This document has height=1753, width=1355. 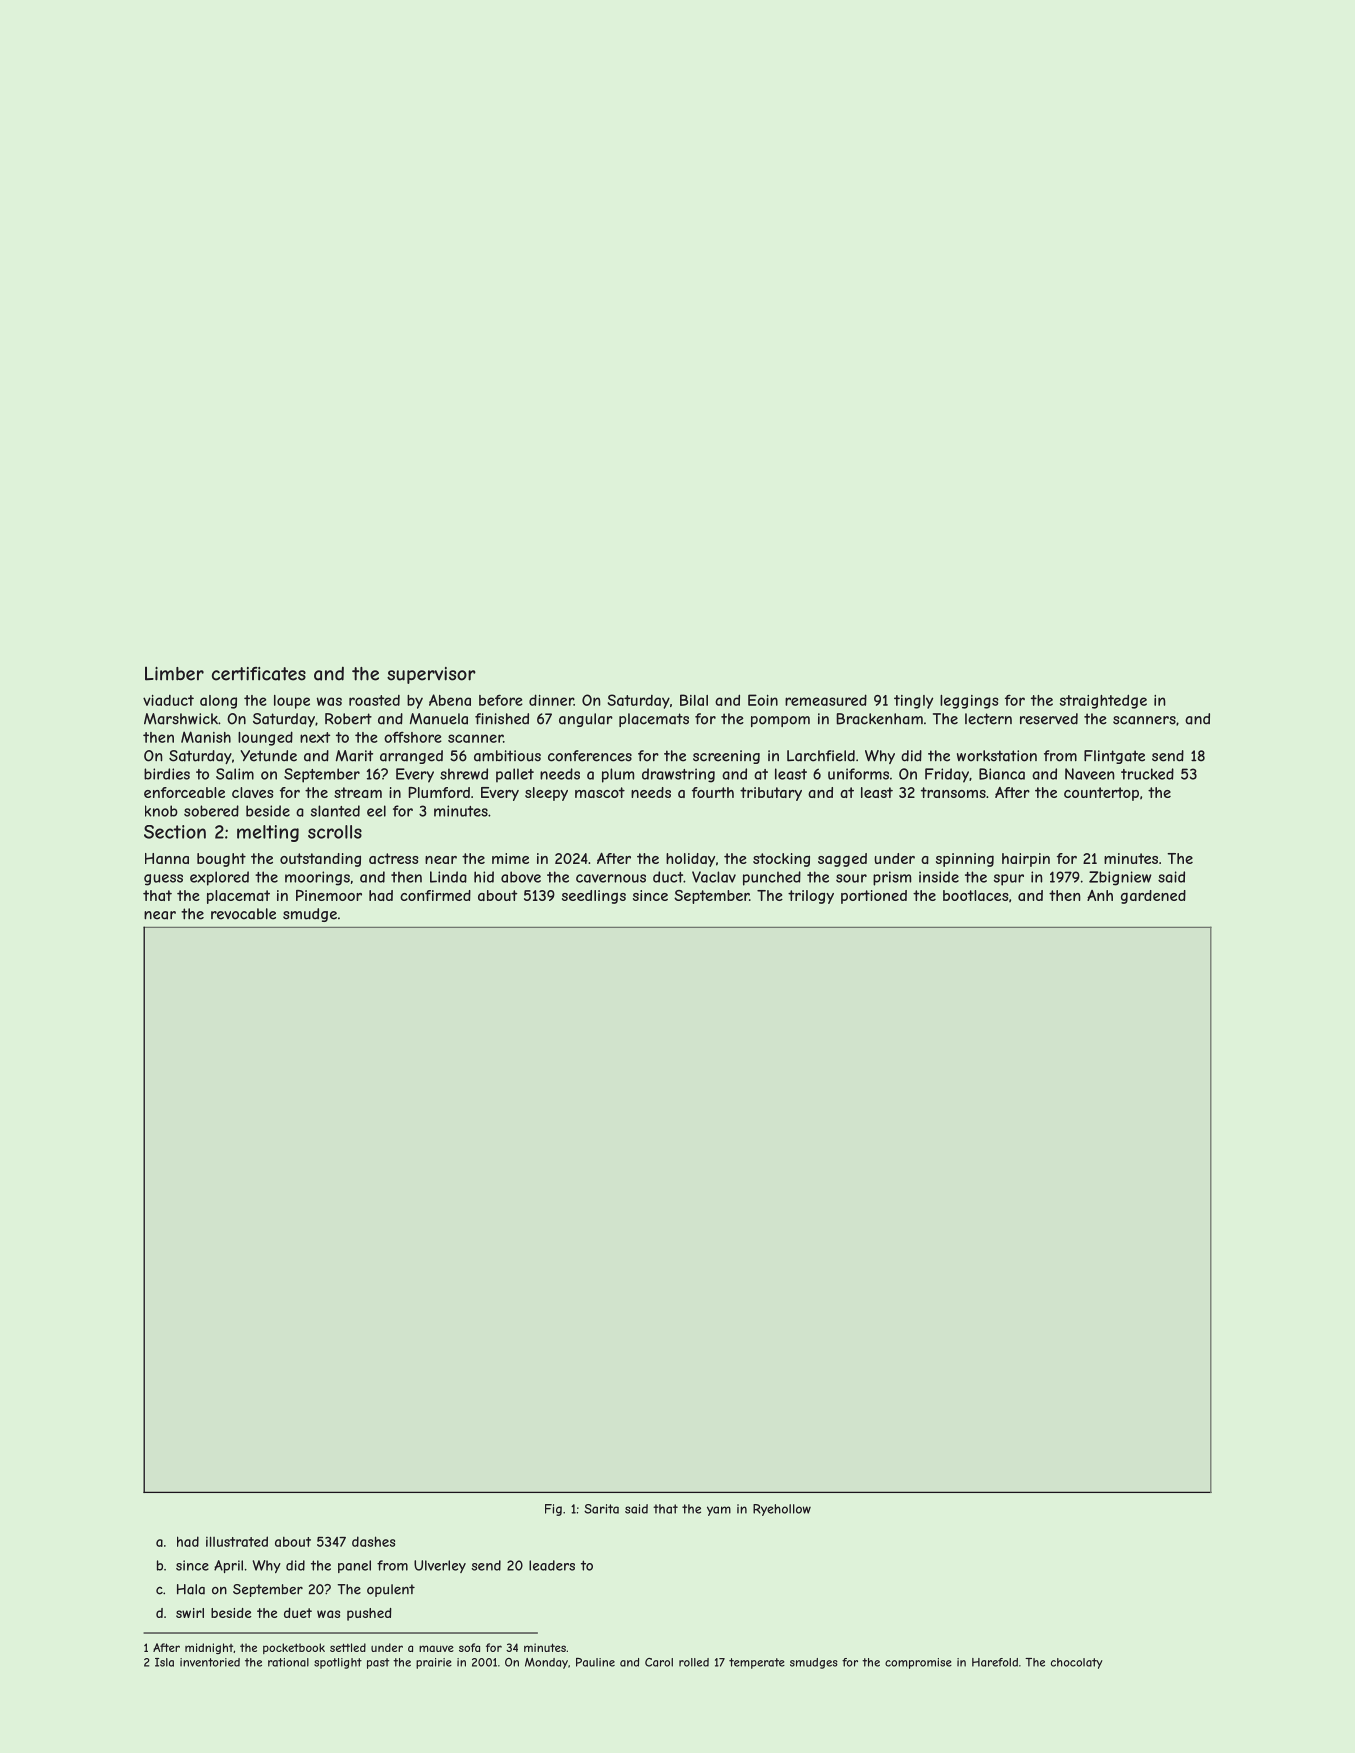 What do you see at coordinates (181, 719) in the document?
I see `Marshwick` at bounding box center [181, 719].
